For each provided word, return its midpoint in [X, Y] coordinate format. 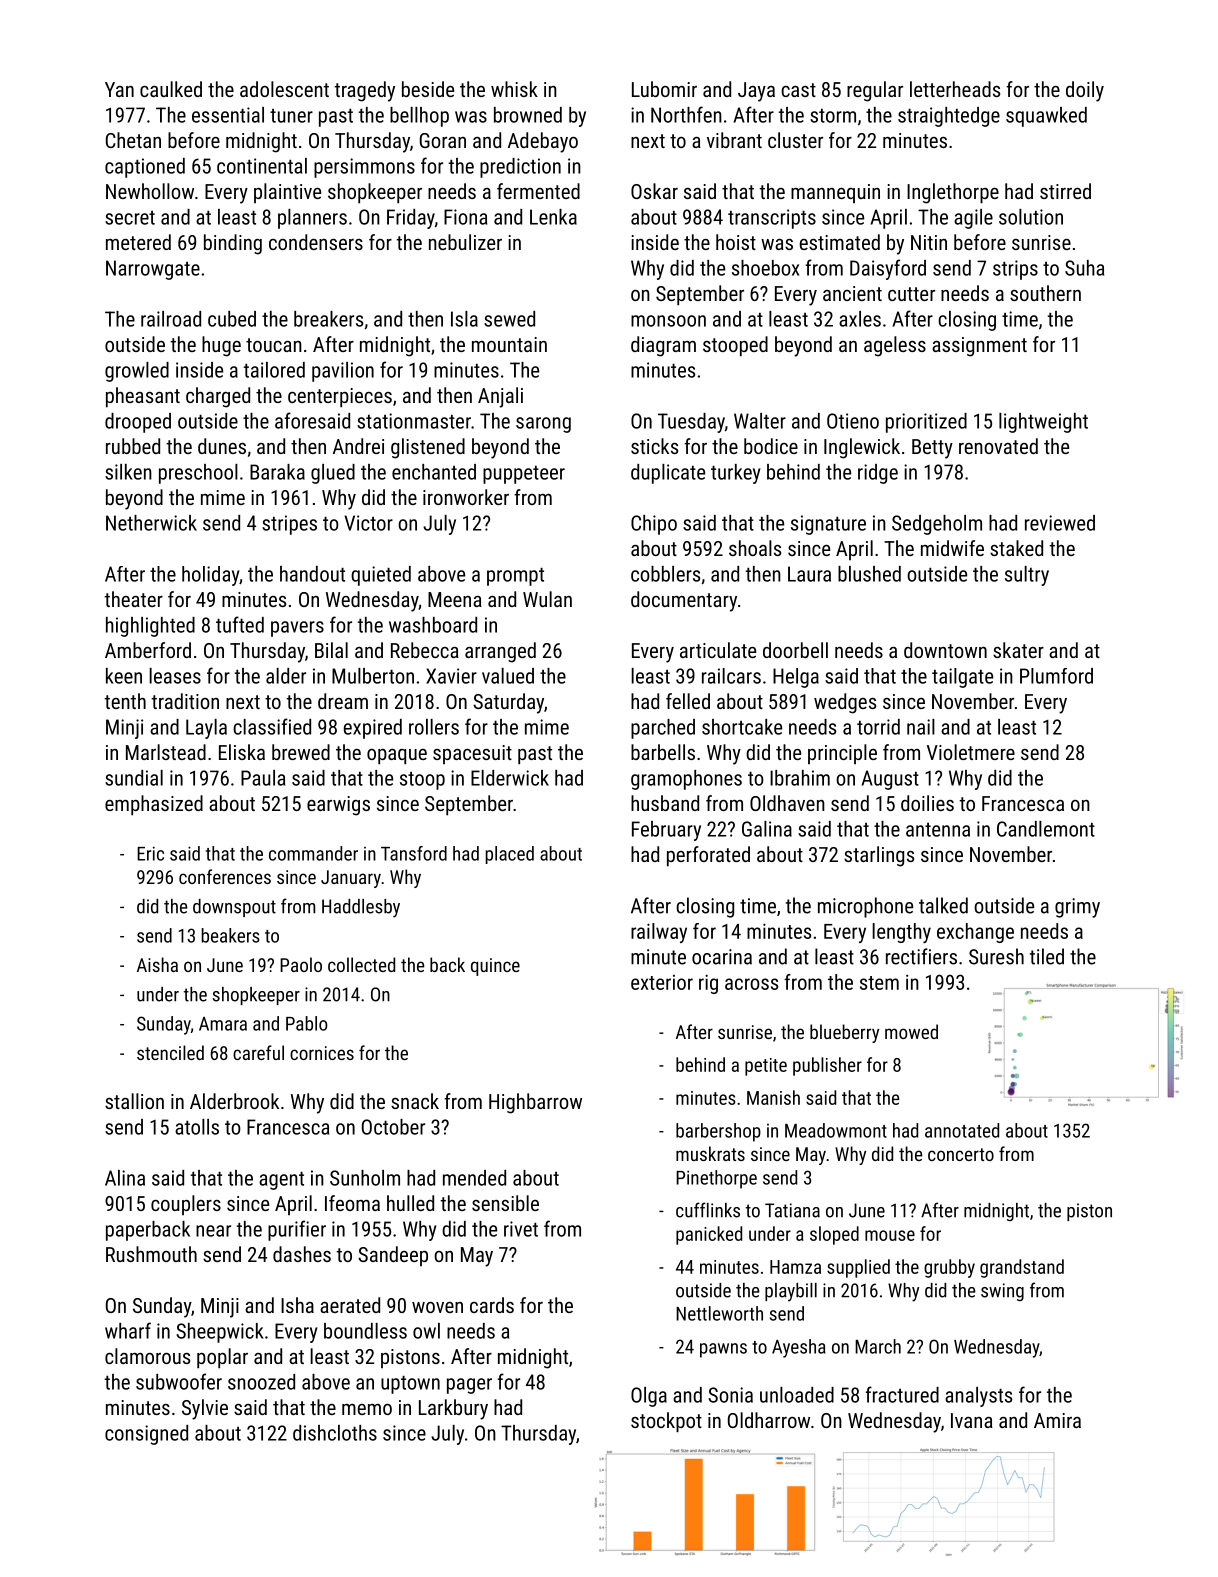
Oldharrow [769, 1420]
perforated [708, 856]
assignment [979, 347]
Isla [464, 319]
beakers [230, 935]
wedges [845, 703]
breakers [329, 319]
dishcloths [335, 1433]
